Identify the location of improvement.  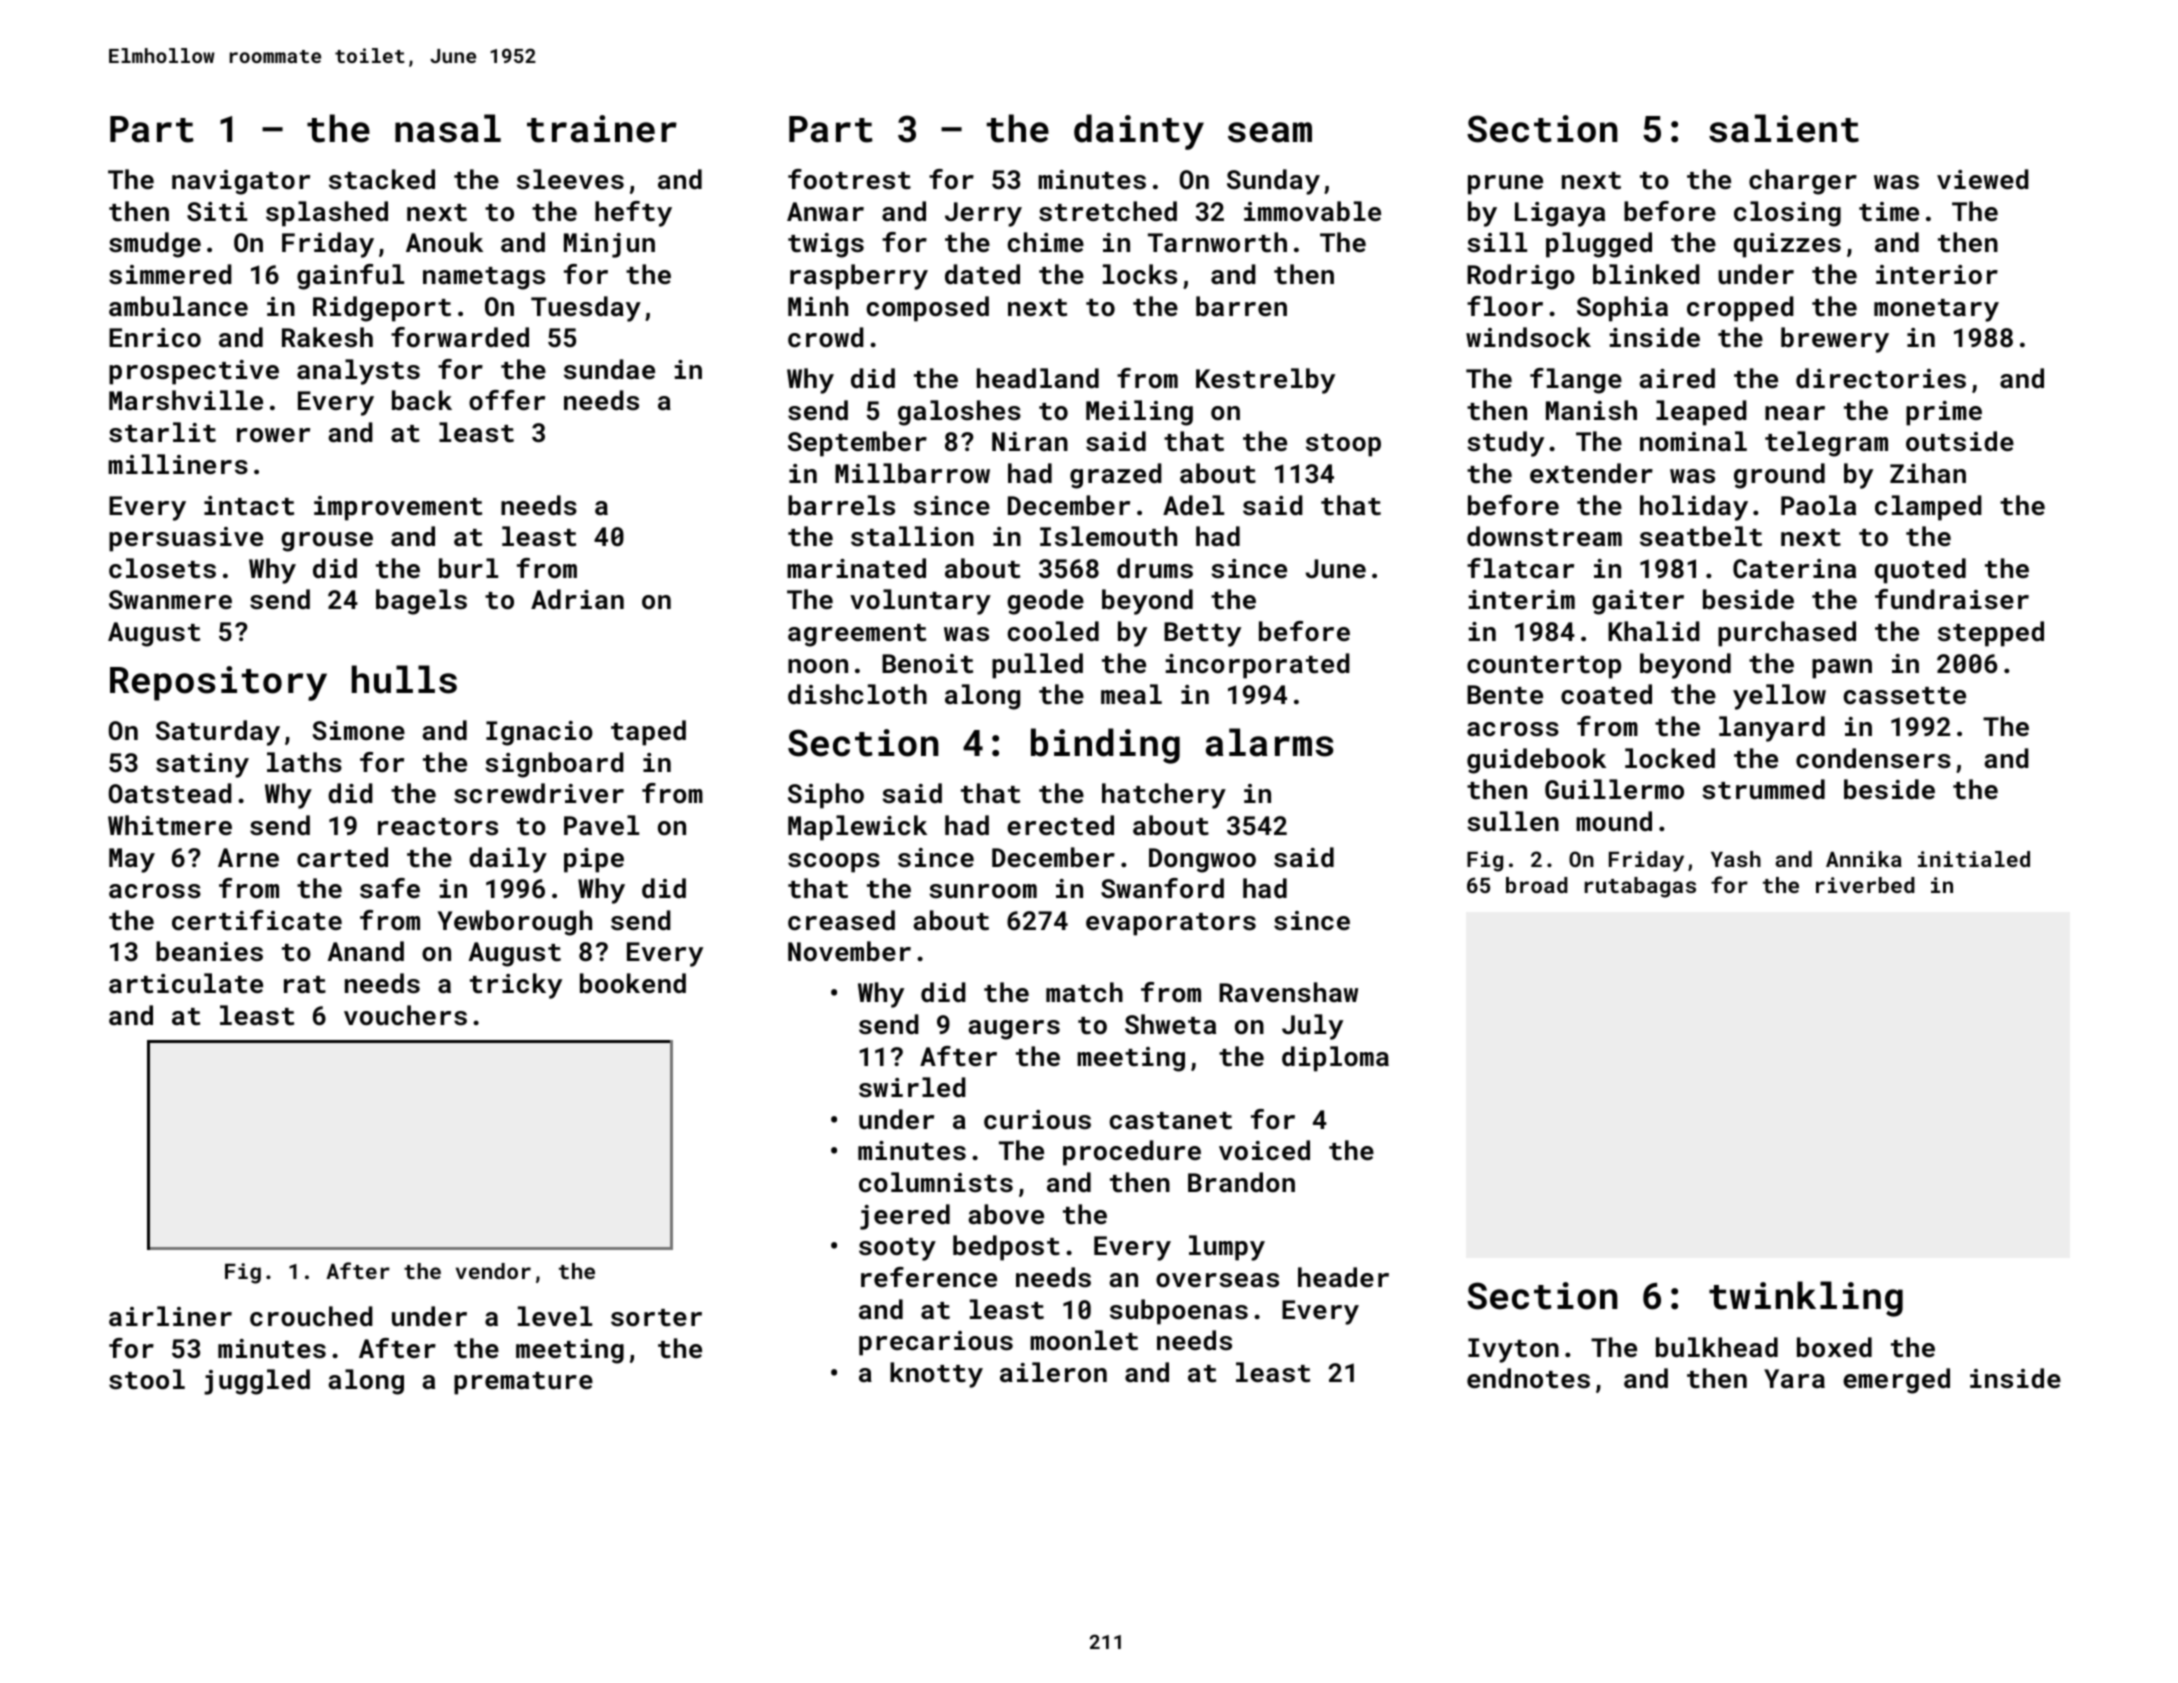
(398, 508).
